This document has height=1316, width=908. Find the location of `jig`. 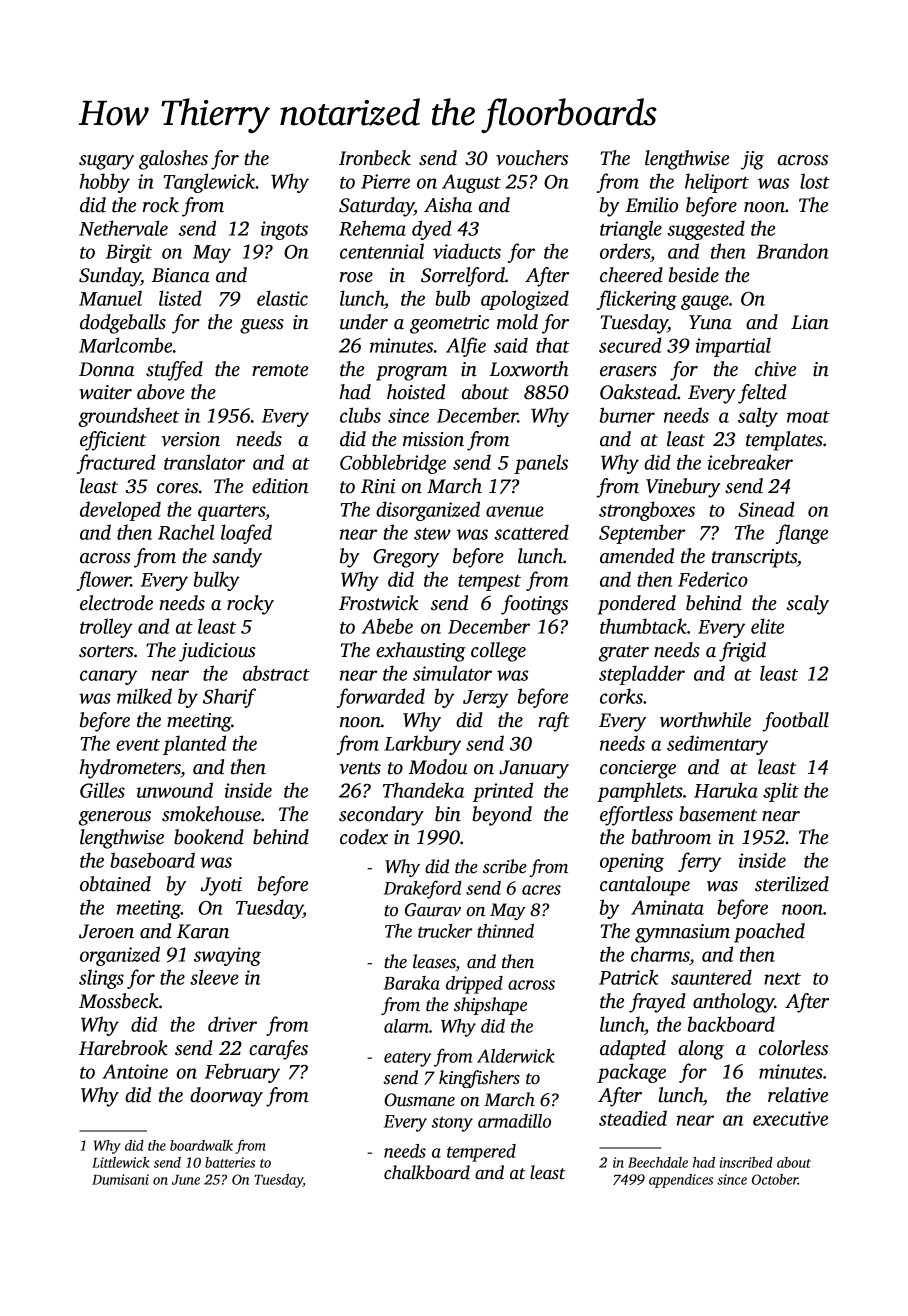

jig is located at coordinates (752, 160).
